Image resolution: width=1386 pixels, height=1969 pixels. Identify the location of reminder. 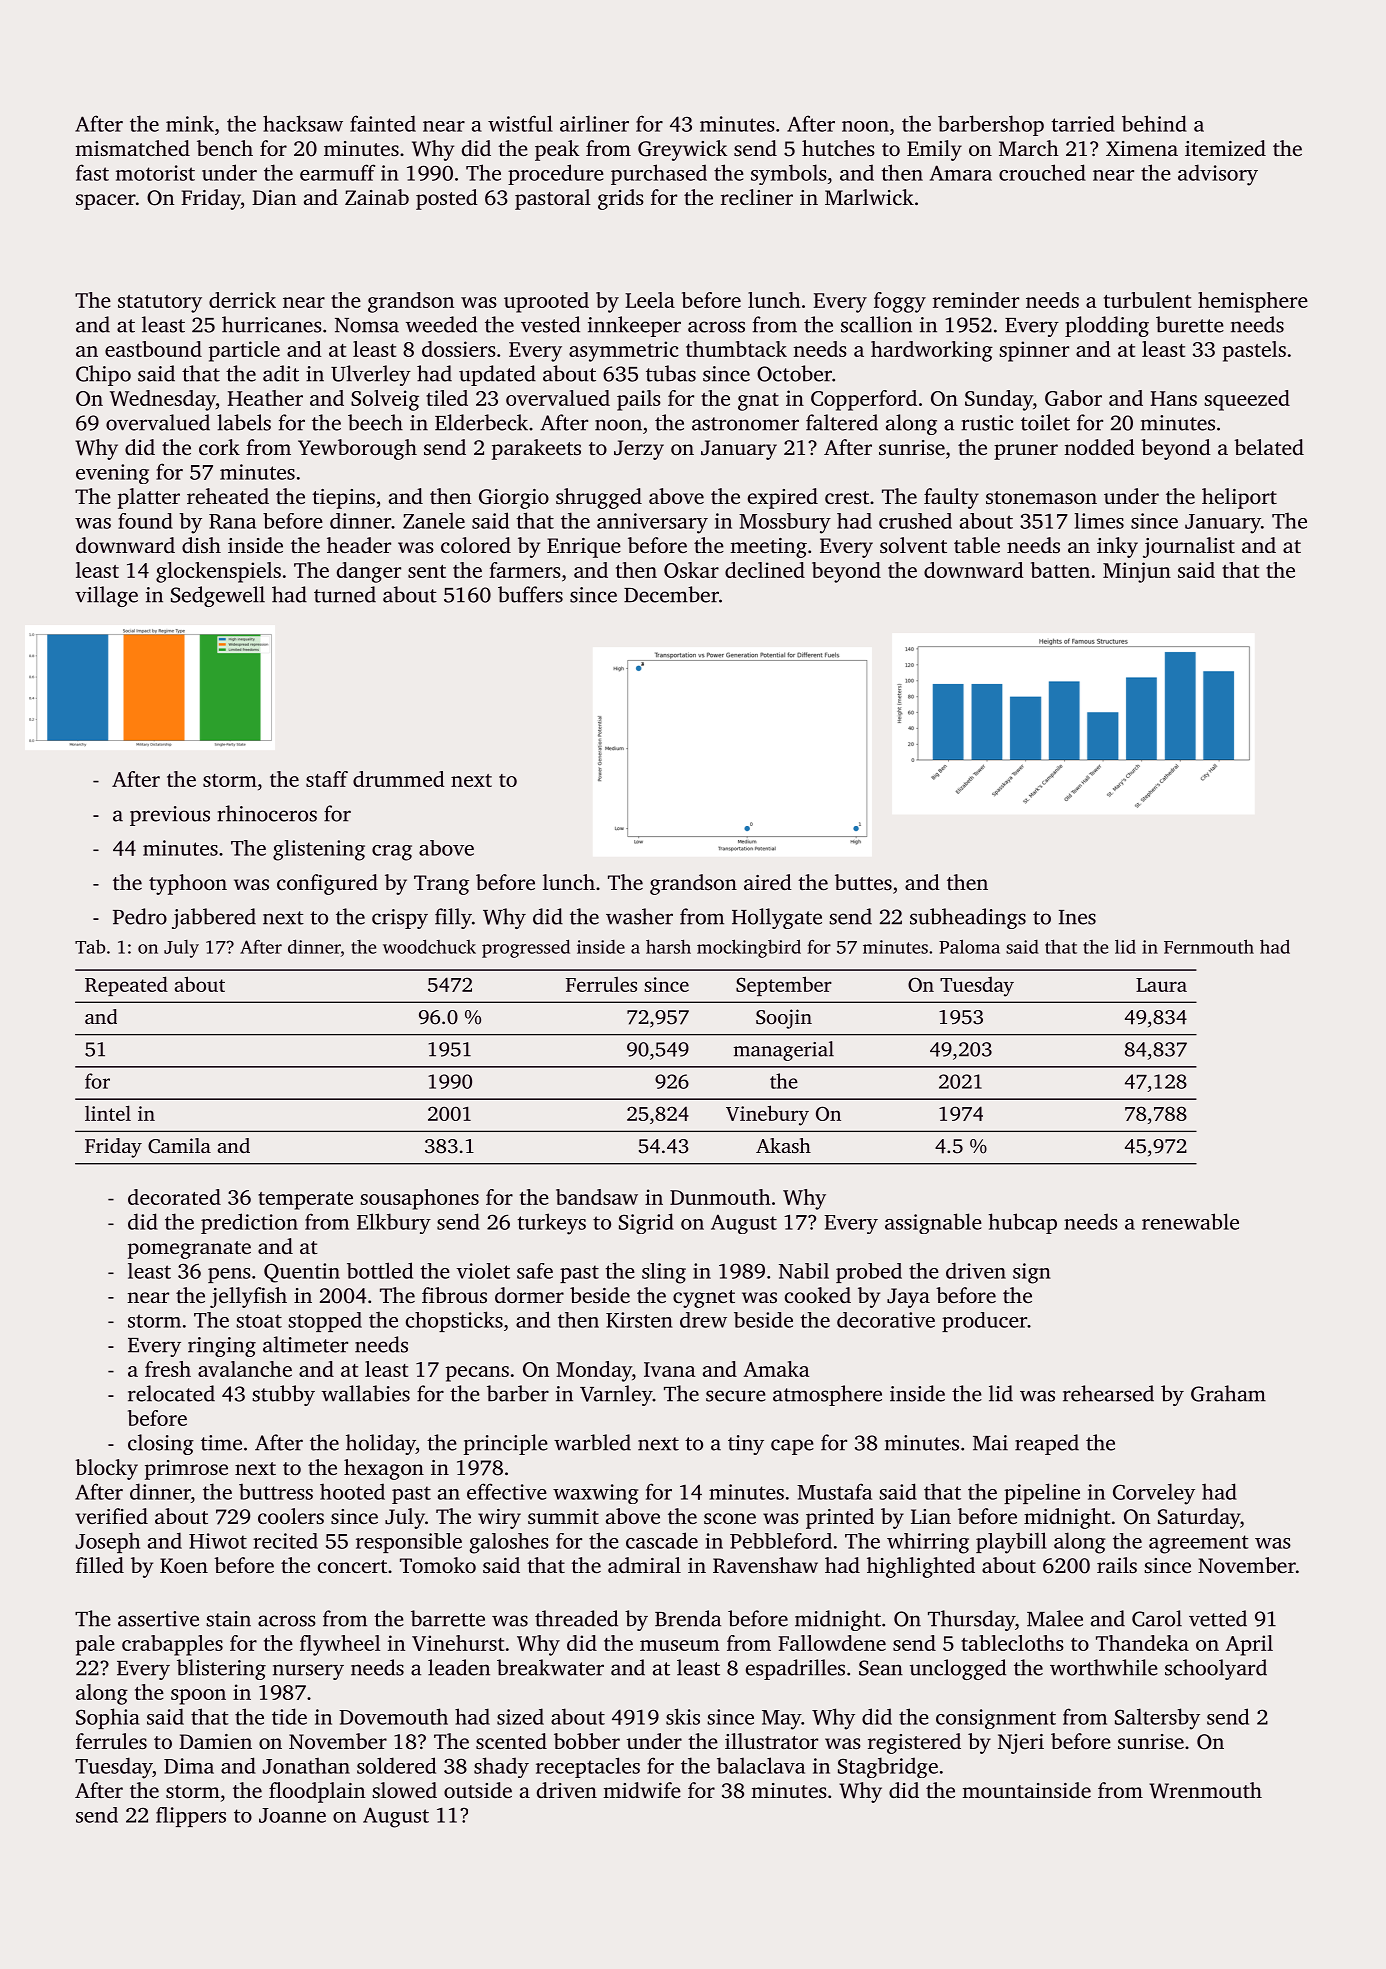
(976, 300).
